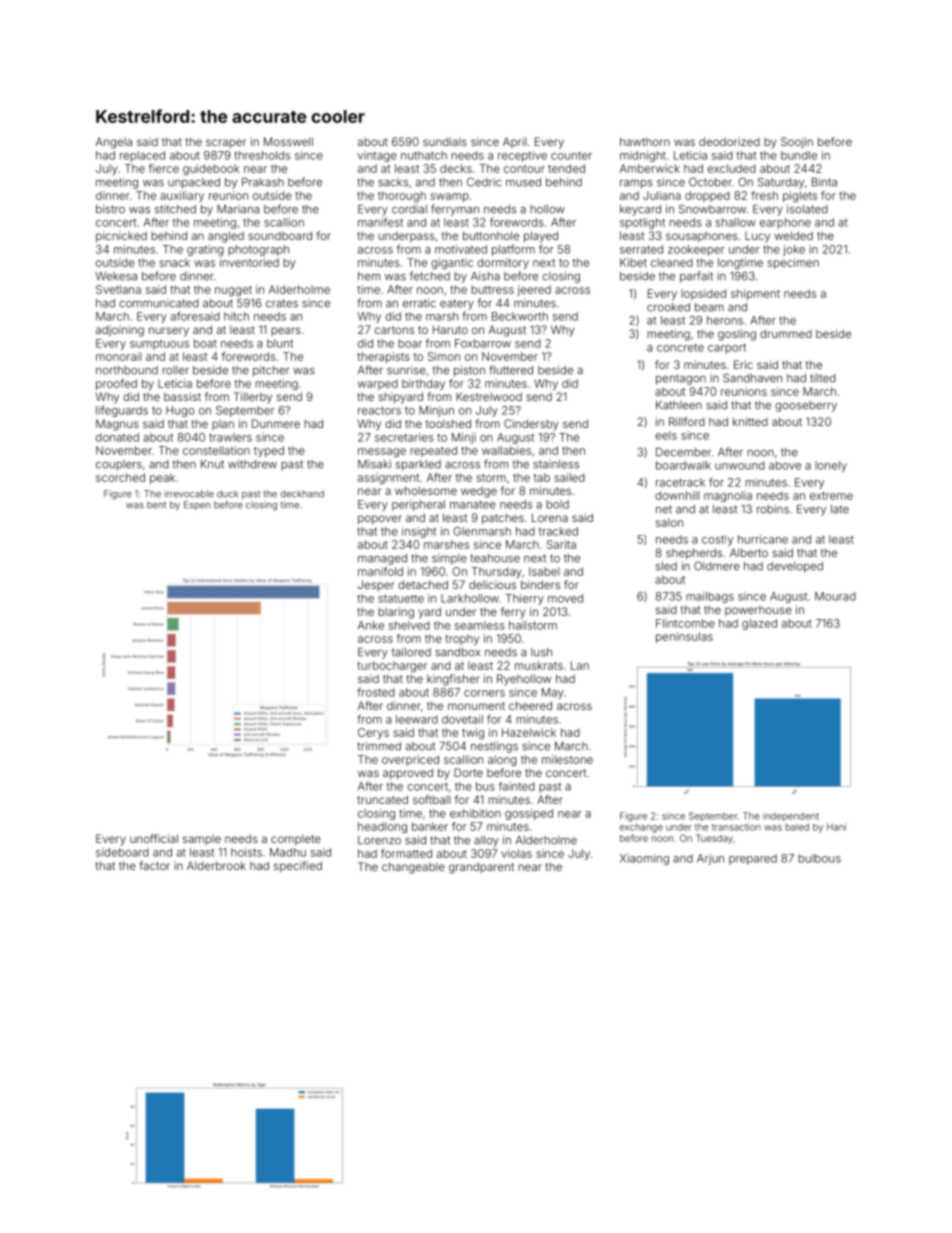  I want to click on exchange, so click(641, 828).
